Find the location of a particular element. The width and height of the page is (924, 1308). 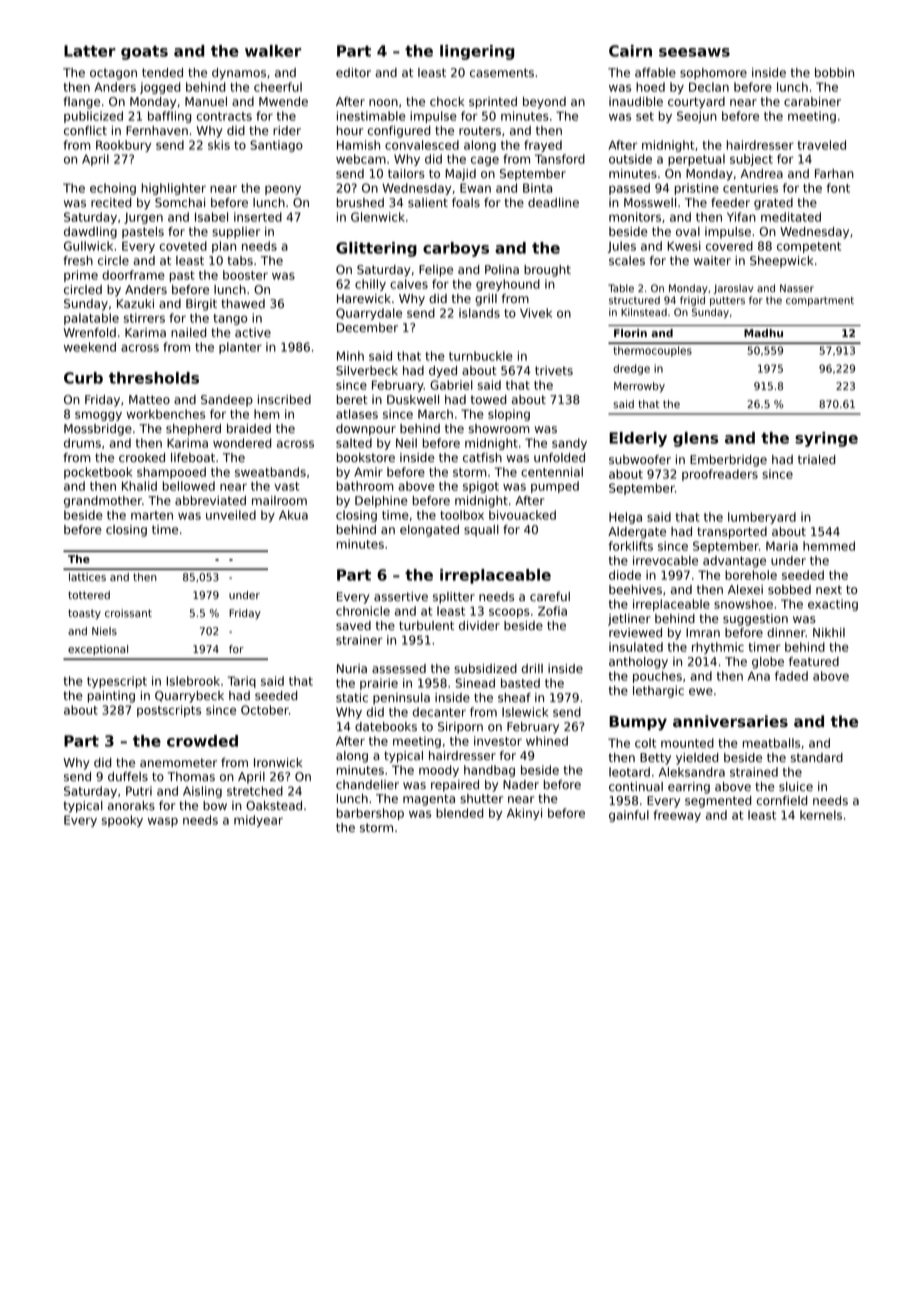

October is located at coordinates (265, 710).
